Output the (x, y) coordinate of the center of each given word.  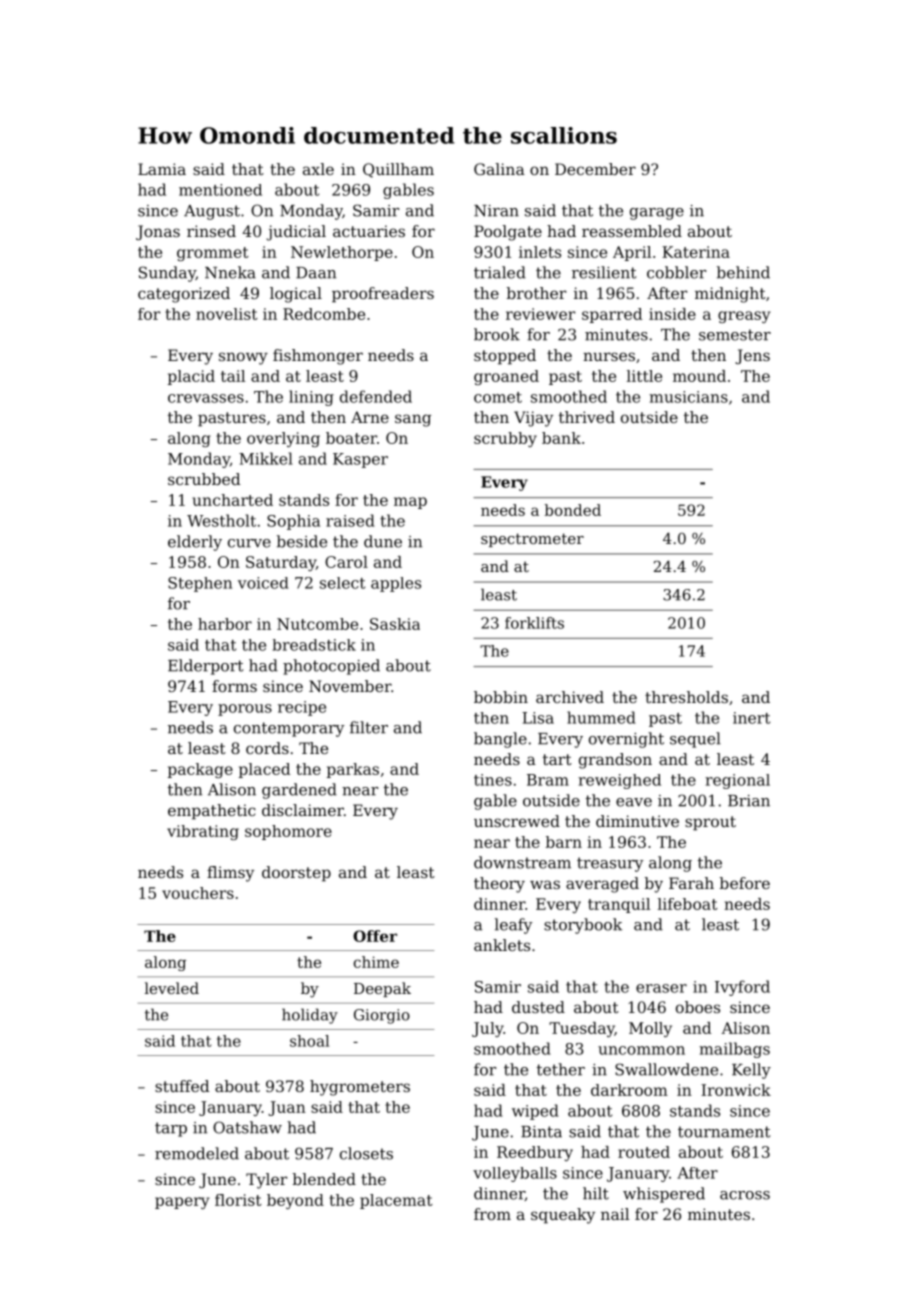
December (595, 169)
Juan (287, 1108)
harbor (225, 624)
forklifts (534, 623)
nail (615, 1214)
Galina (499, 169)
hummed (601, 717)
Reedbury (535, 1153)
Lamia (162, 169)
